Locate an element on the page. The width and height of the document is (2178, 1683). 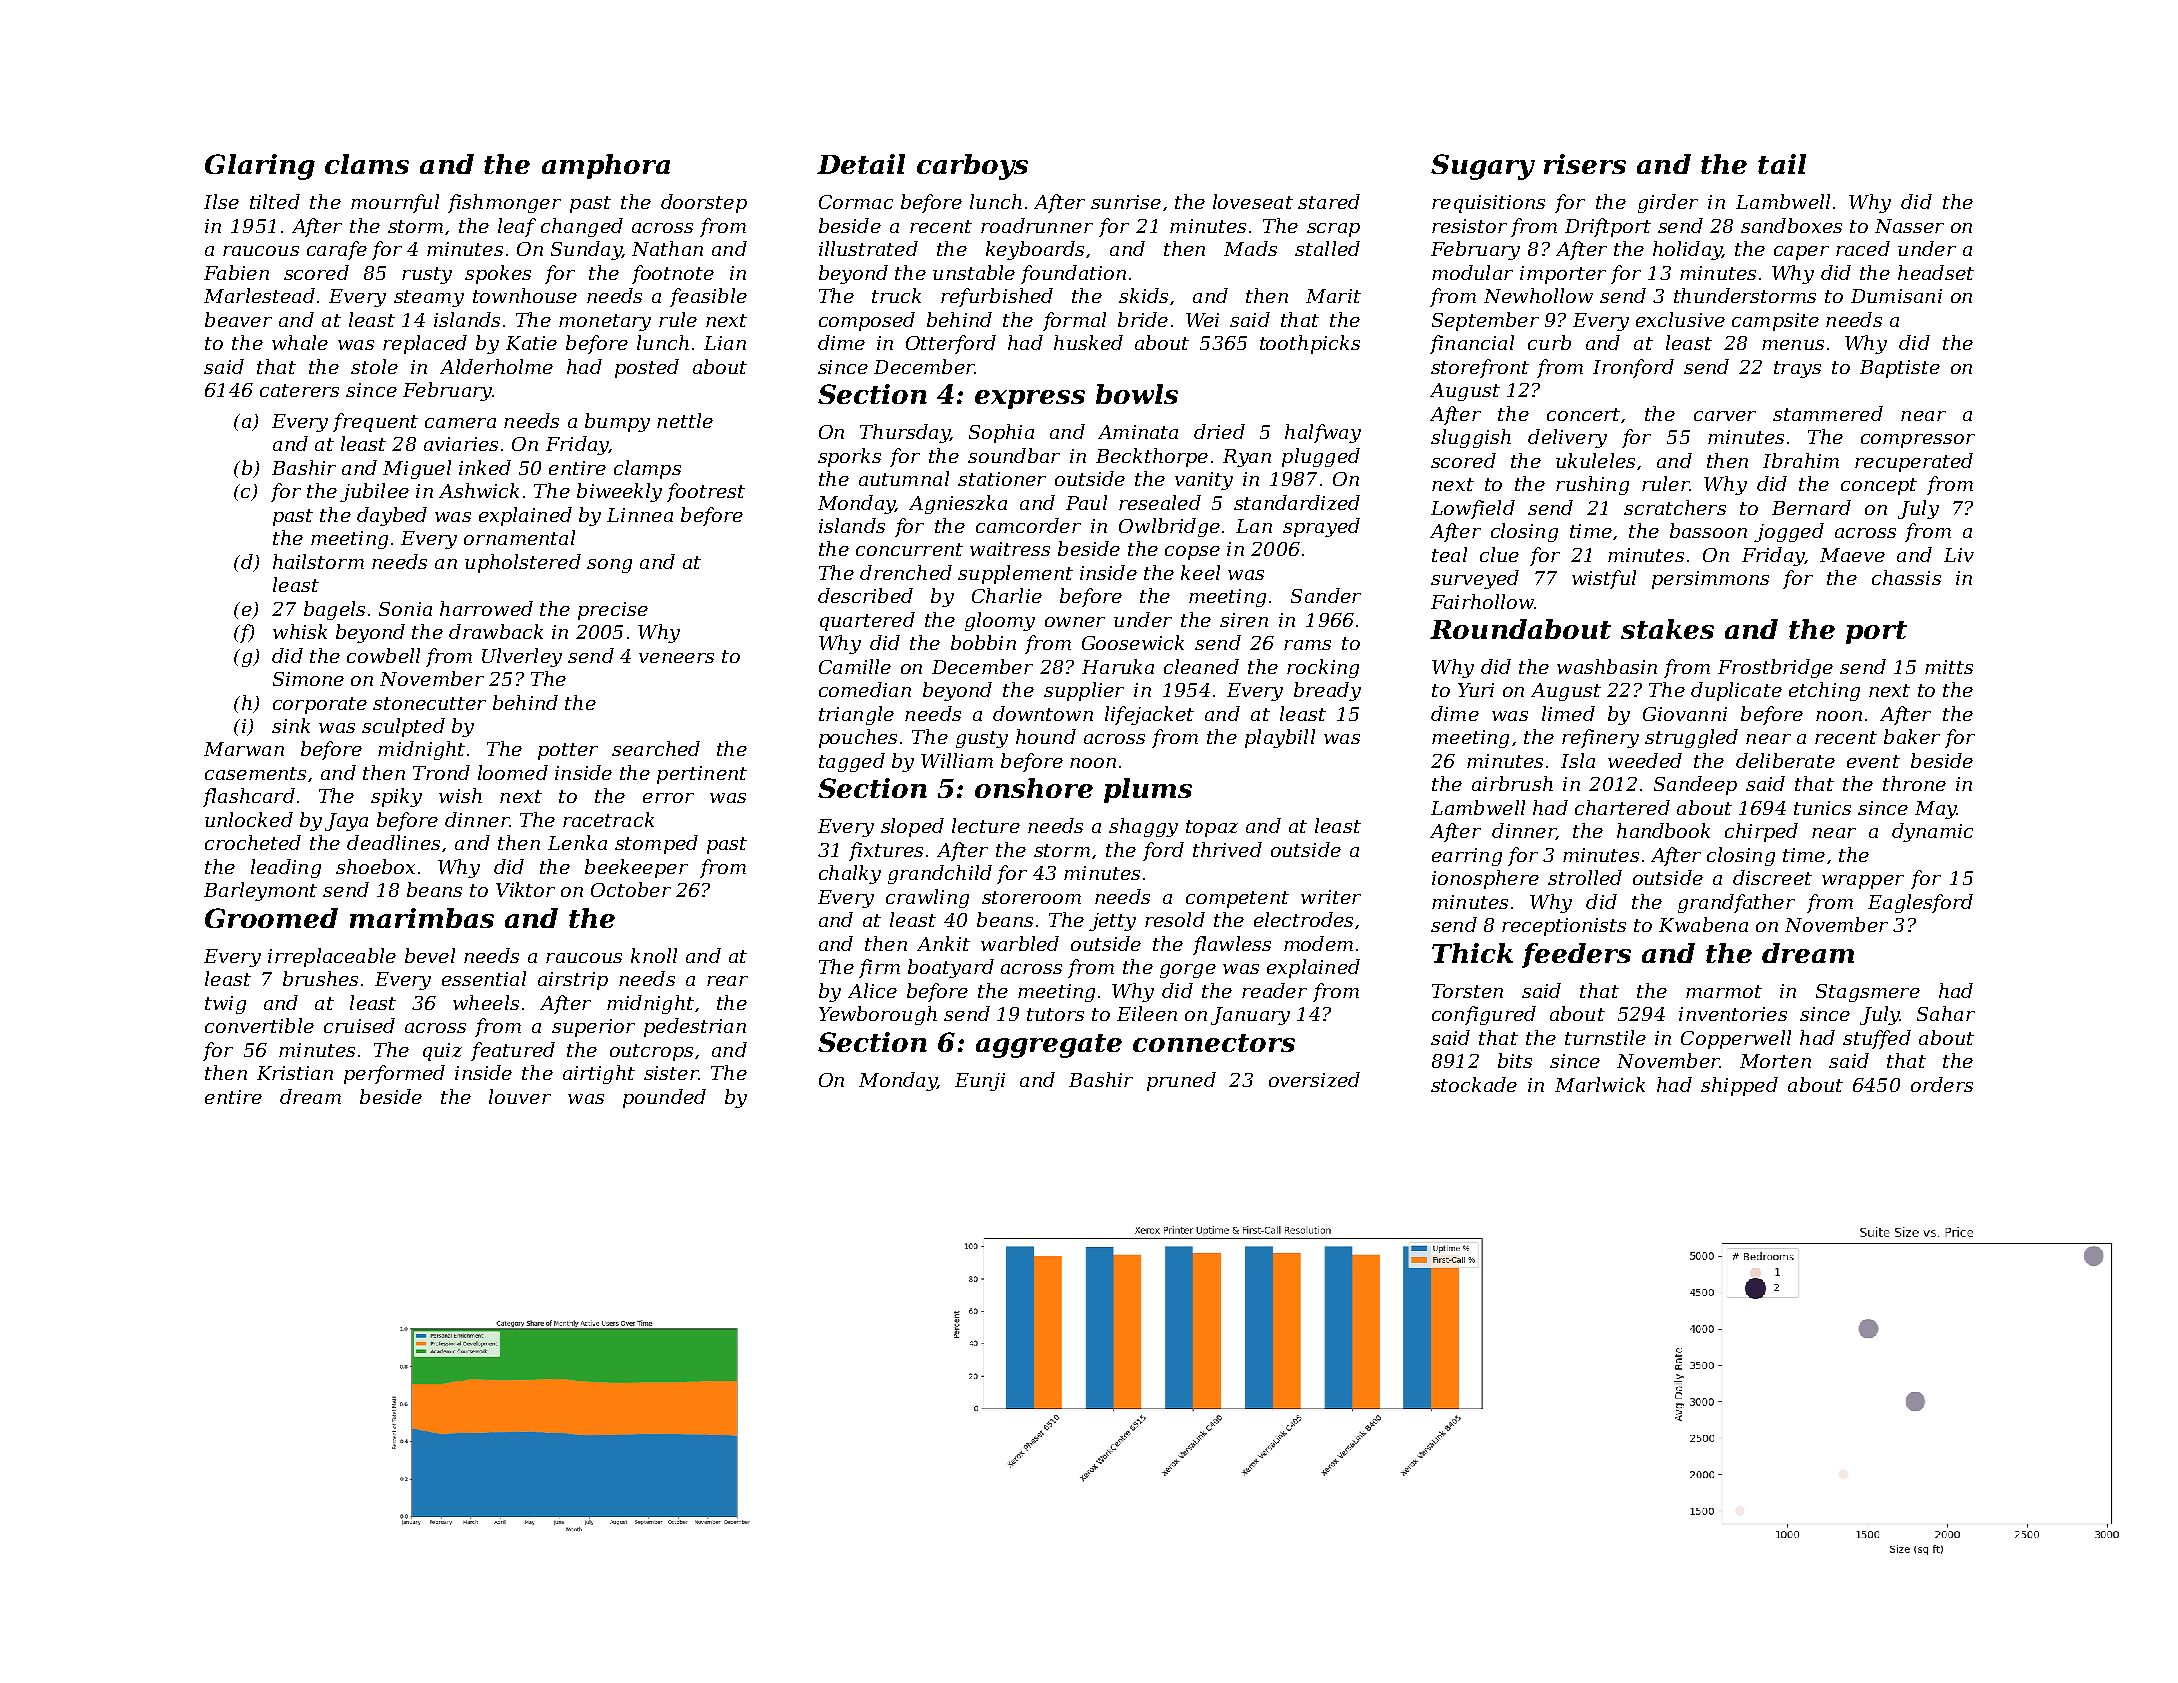
autumnal is located at coordinates (904, 478).
